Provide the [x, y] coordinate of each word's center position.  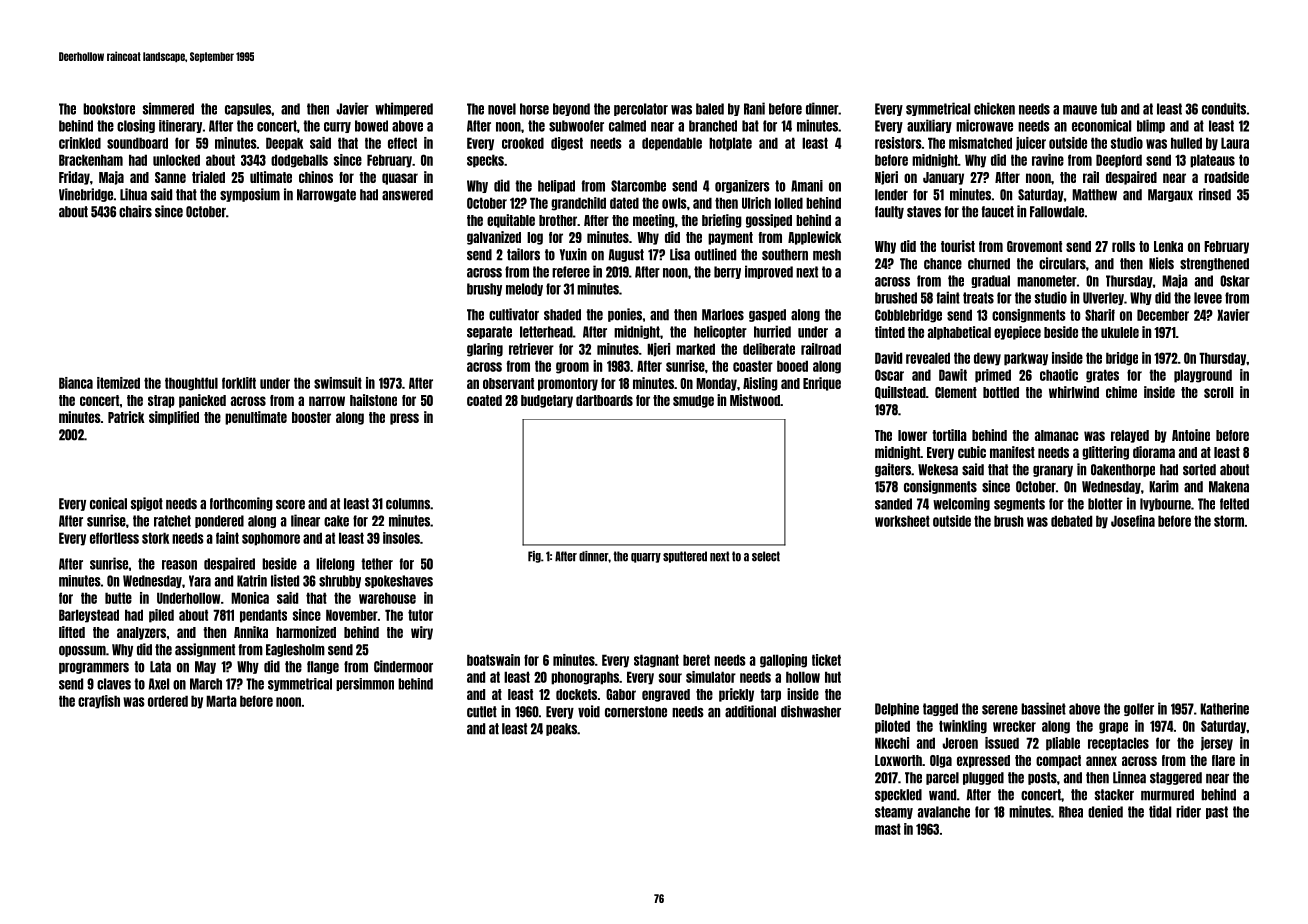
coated [484, 400]
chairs [135, 211]
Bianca [76, 383]
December [1163, 315]
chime [1121, 392]
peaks [561, 729]
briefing [722, 221]
